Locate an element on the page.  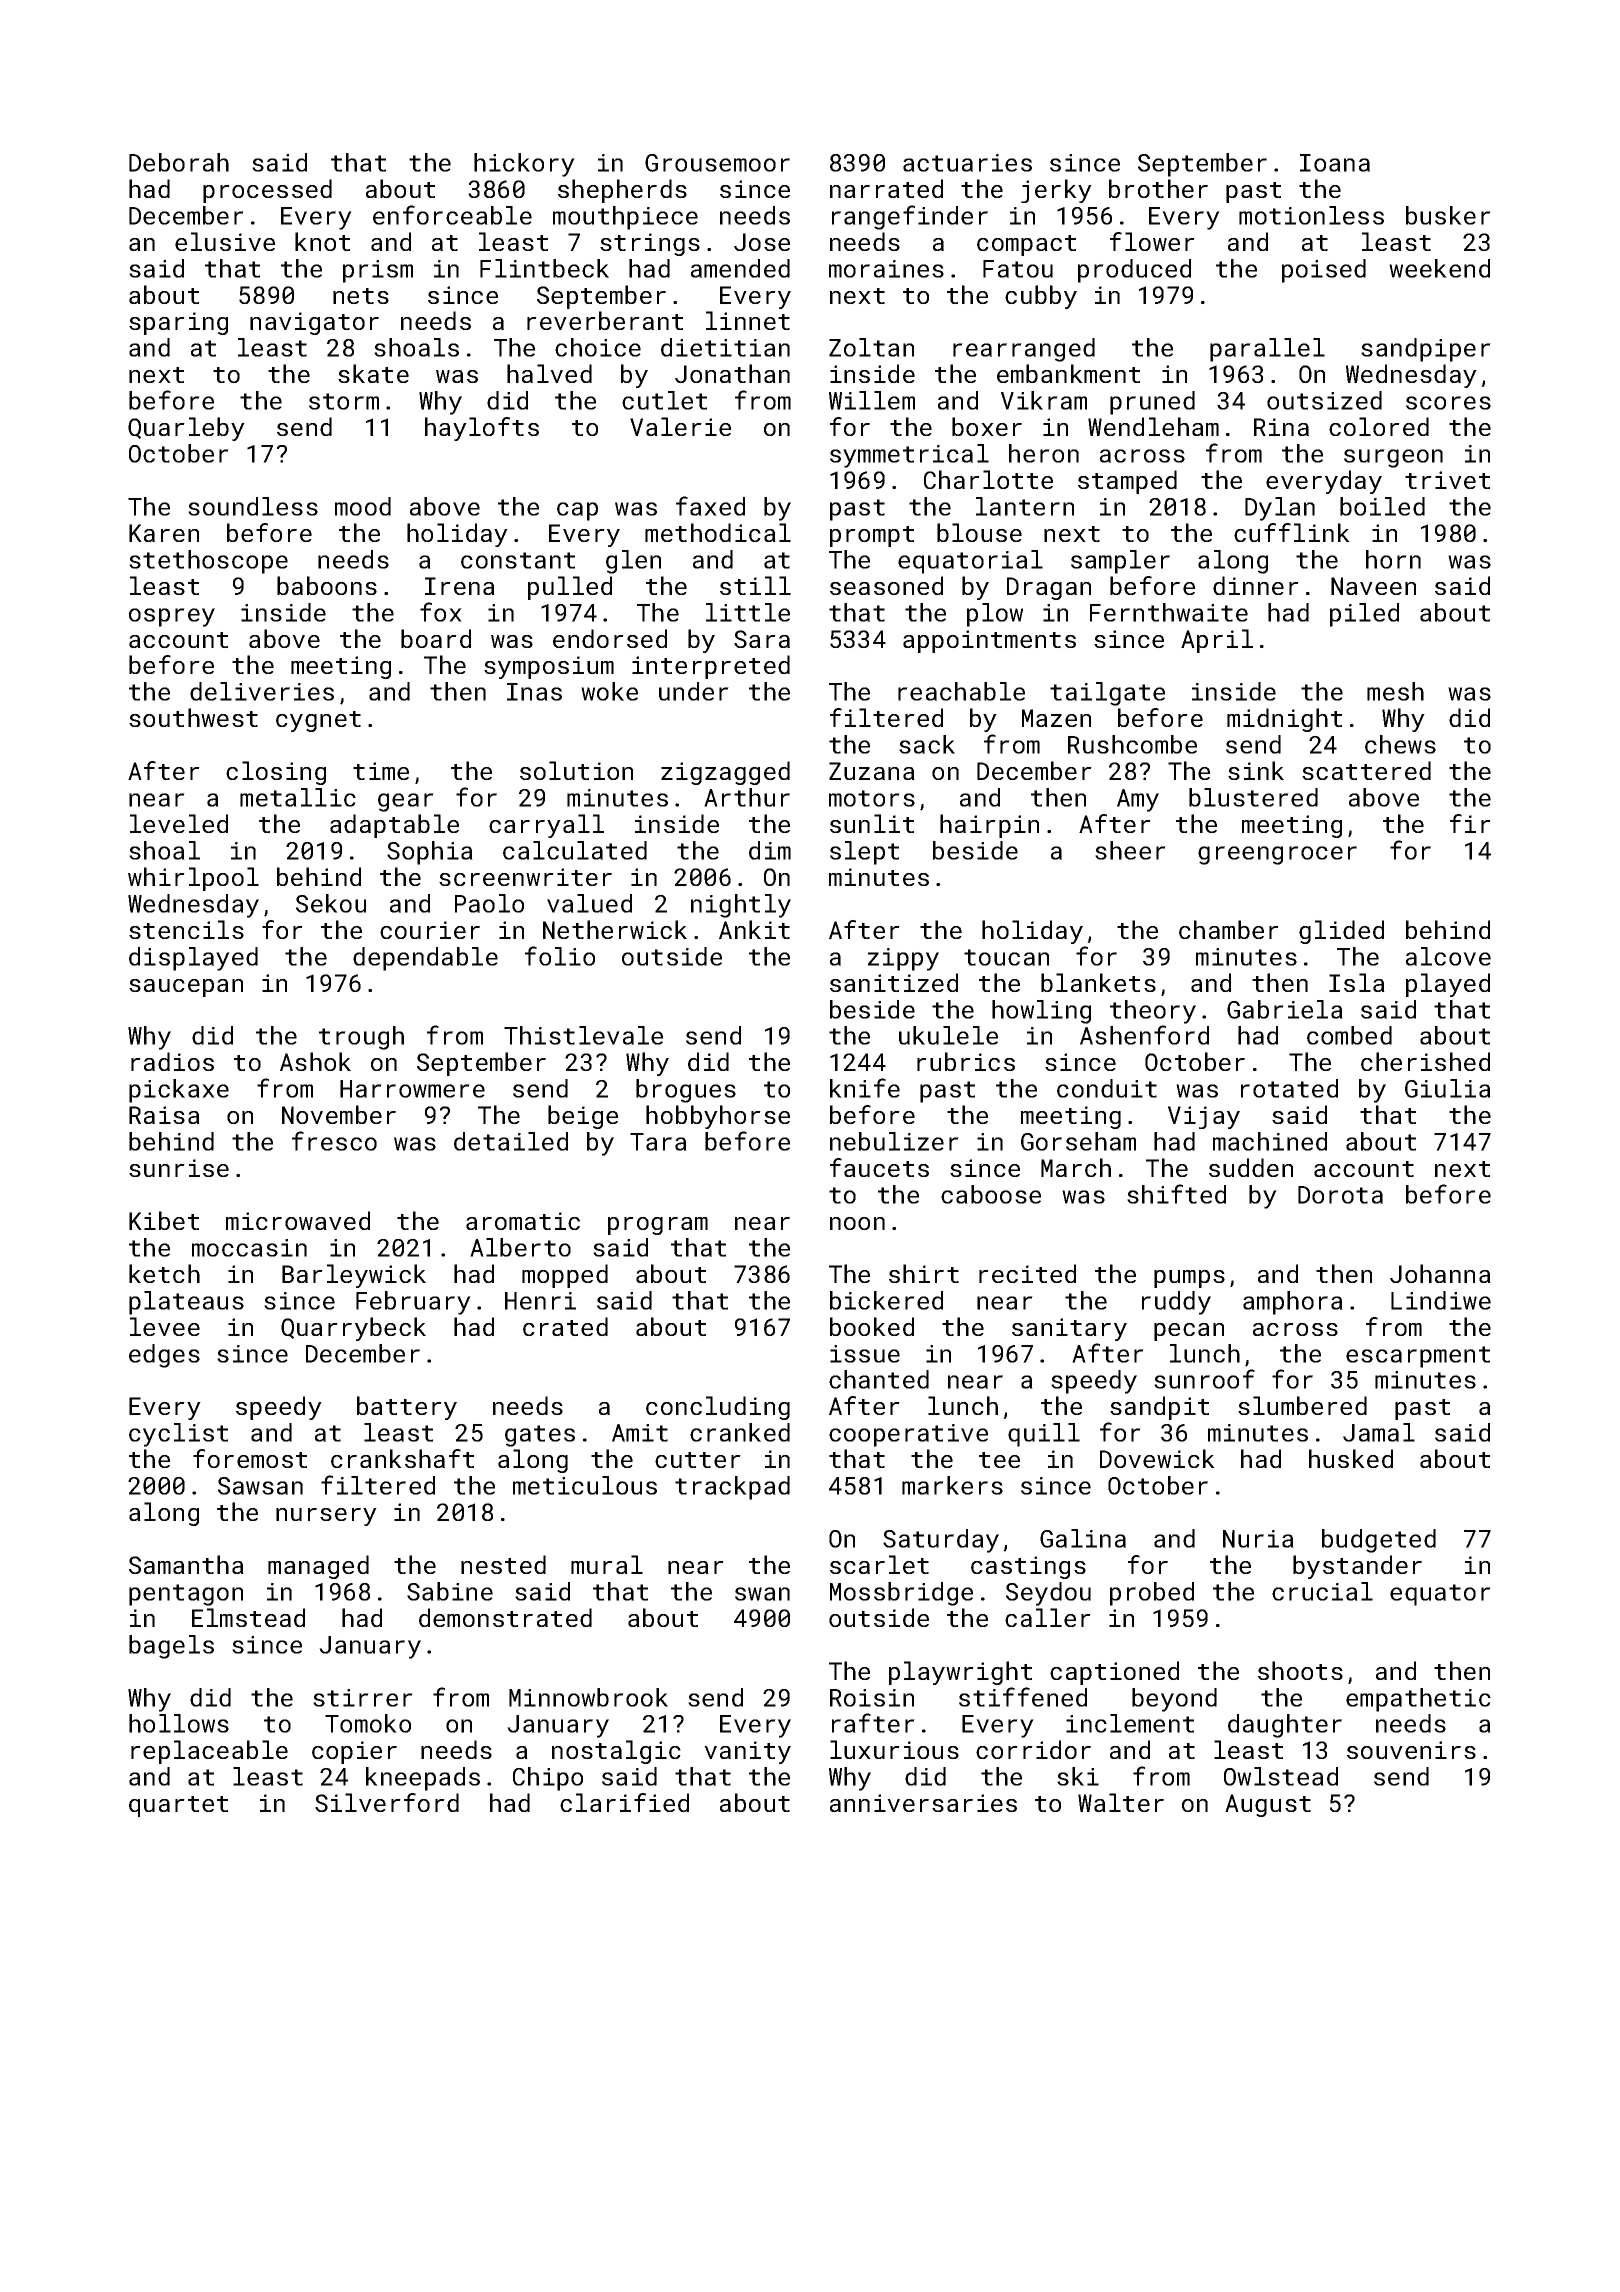
Deborah is located at coordinates (179, 162).
